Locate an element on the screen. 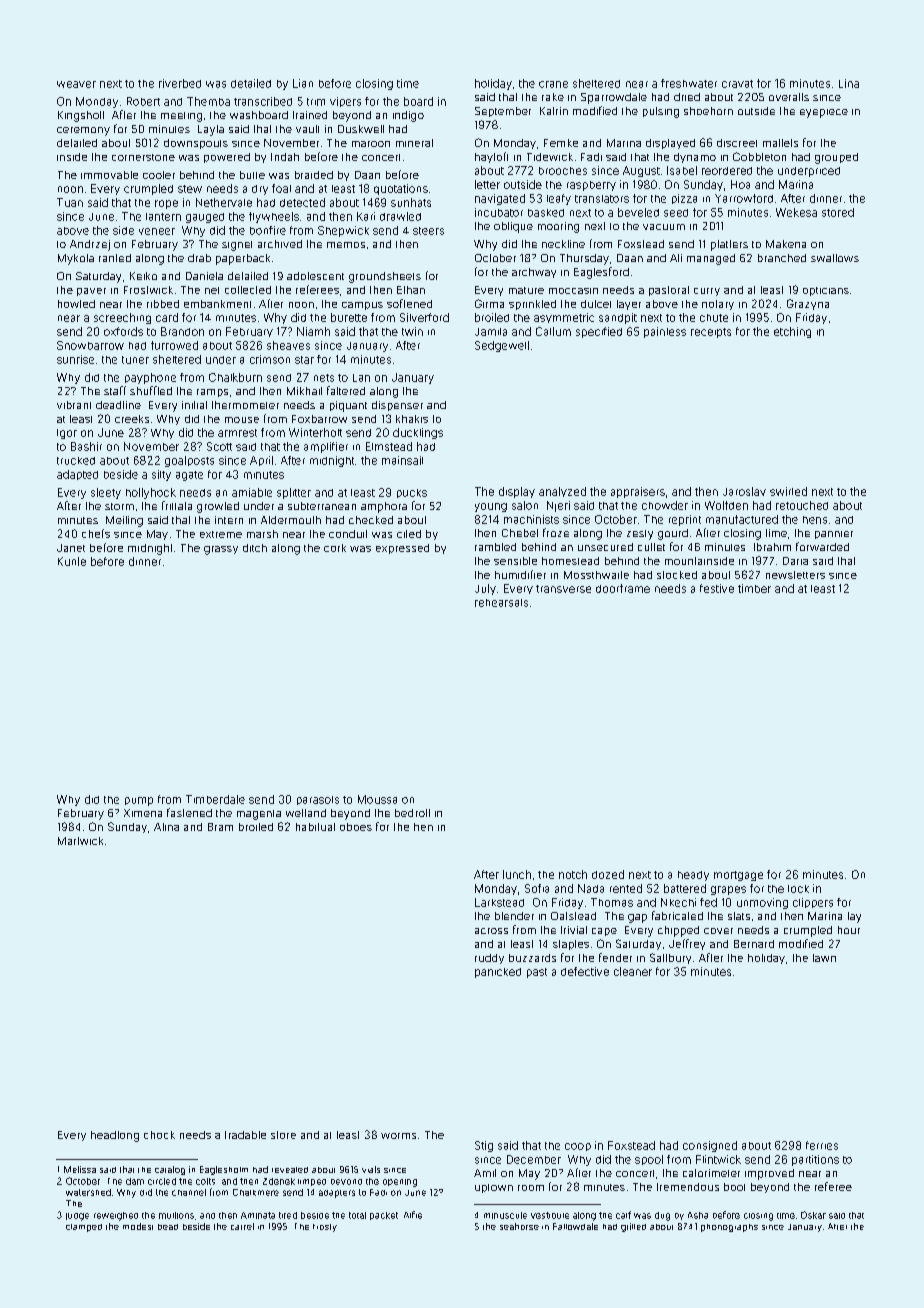 Image resolution: width=924 pixels, height=1308 pixels. cravat is located at coordinates (737, 84).
